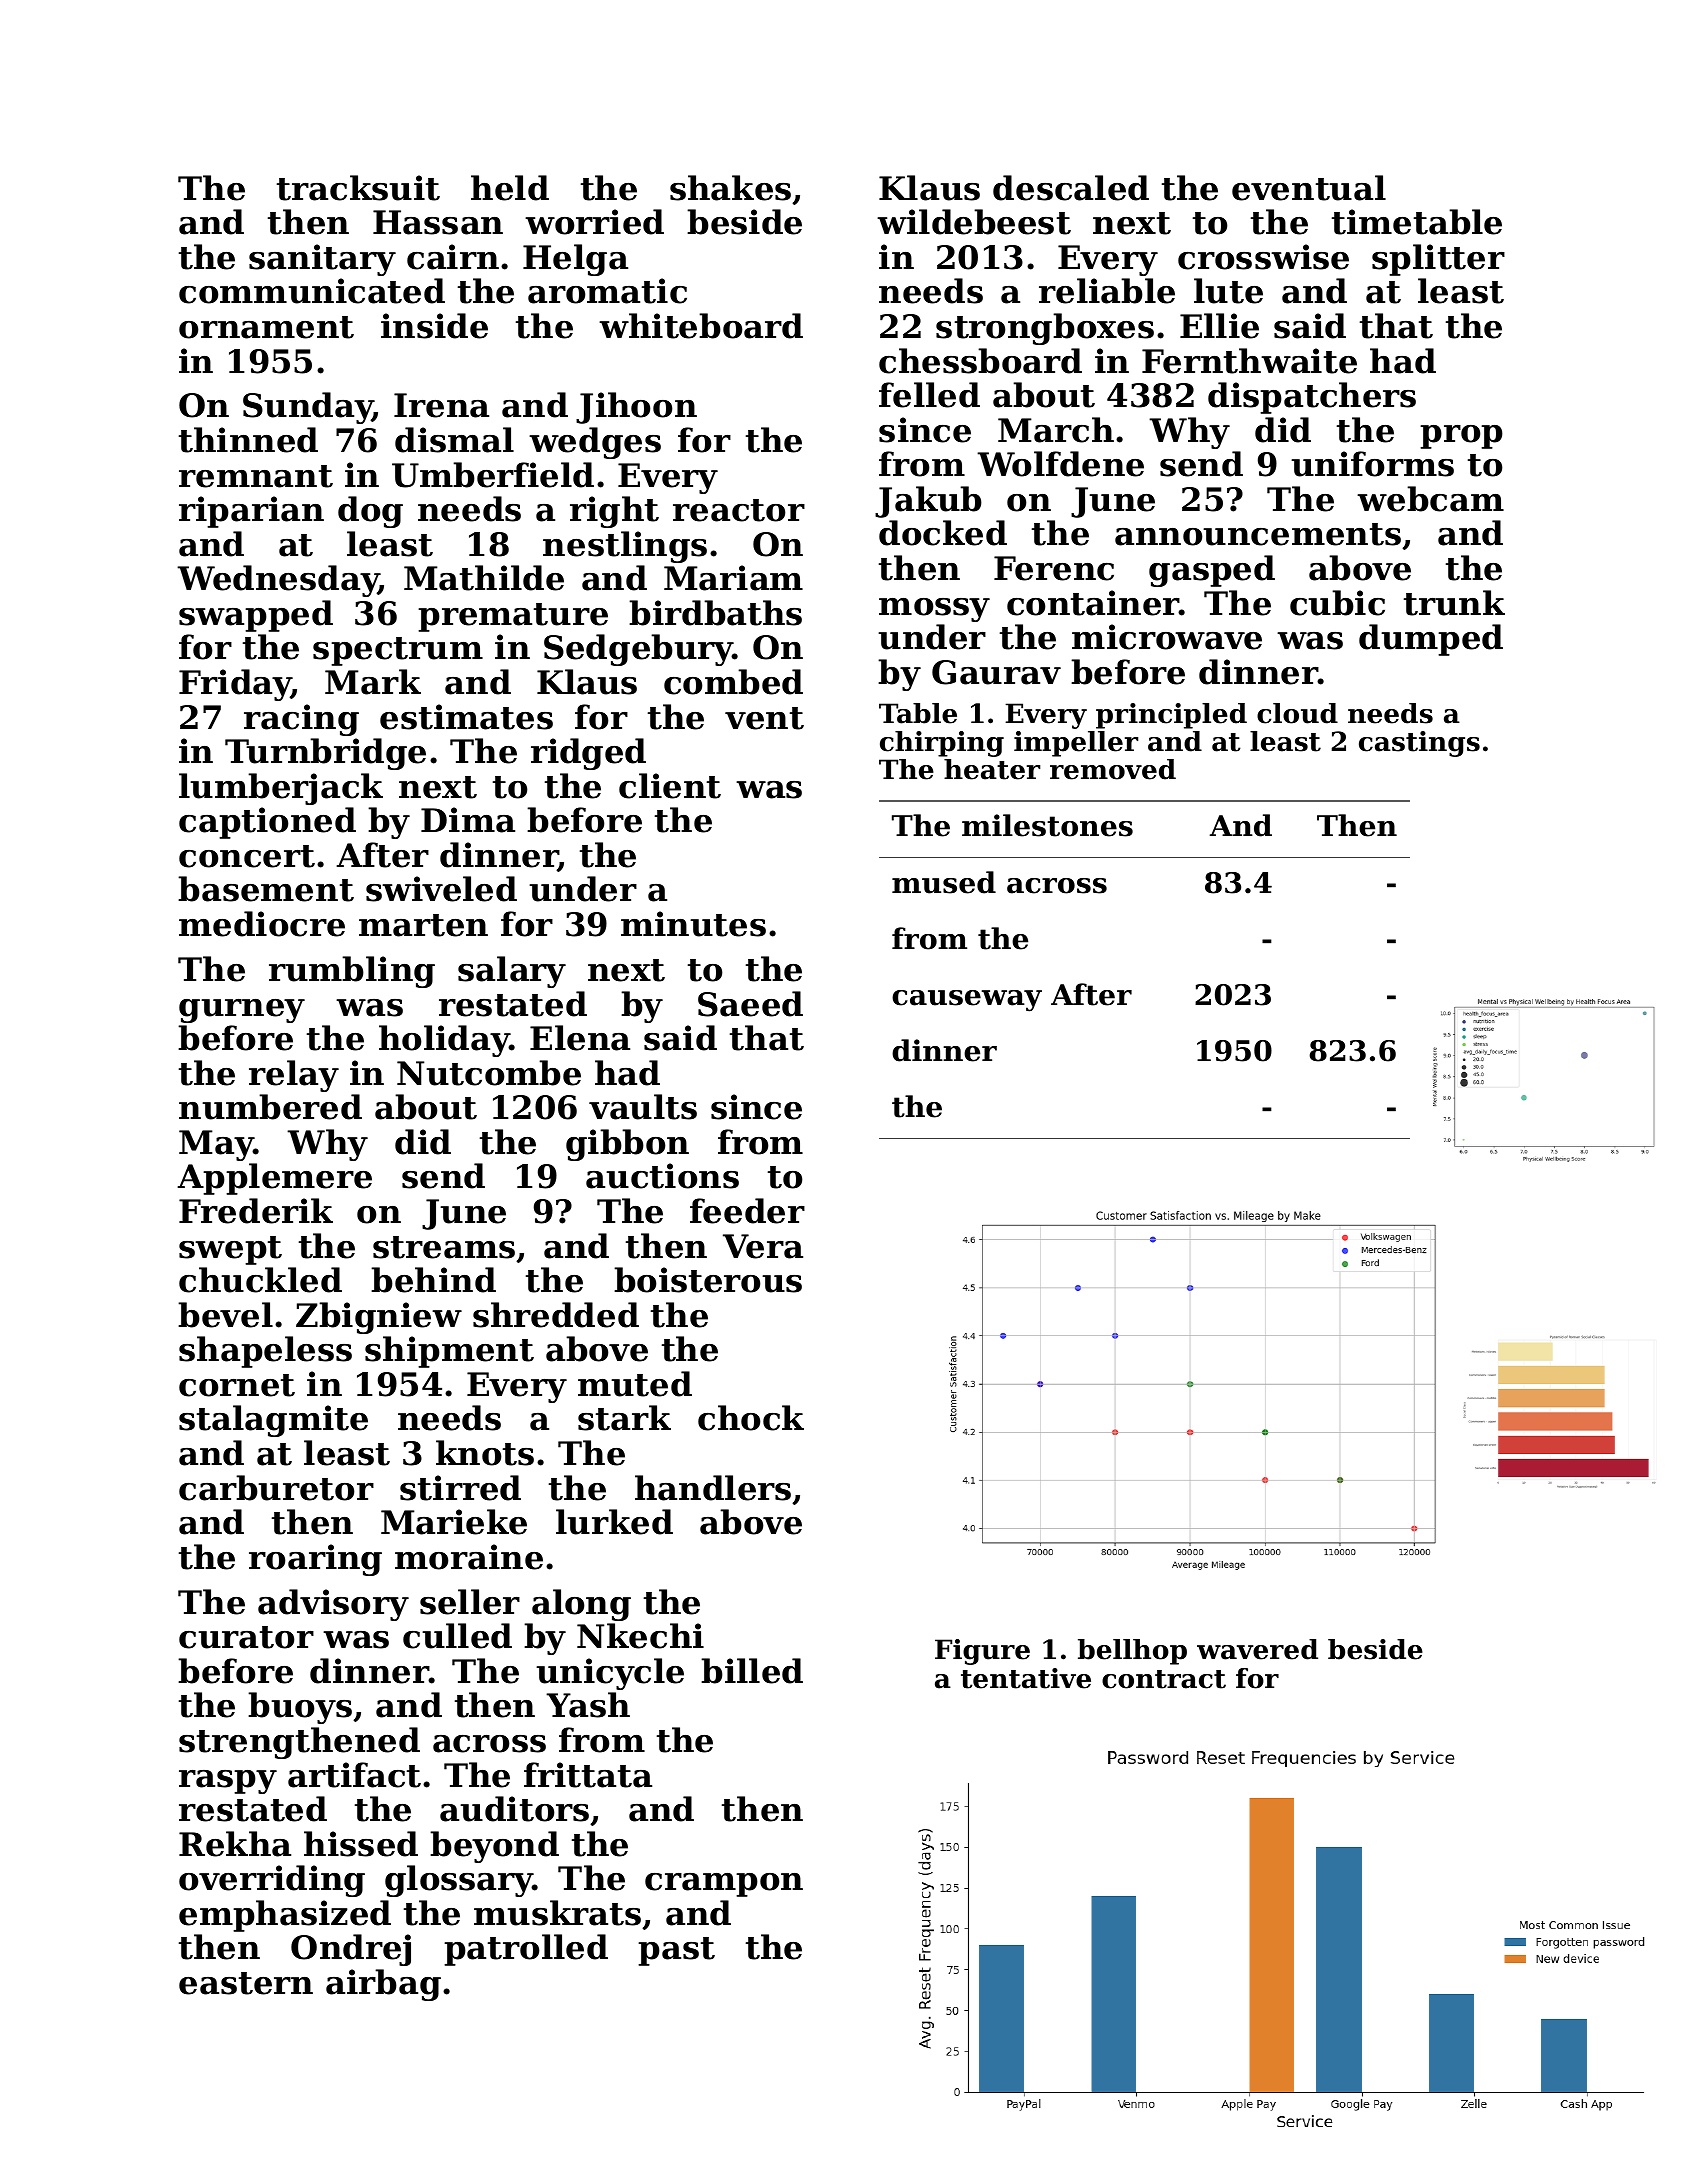 This screenshot has width=1683, height=2178. Describe the element at coordinates (730, 188) in the screenshot. I see `shakes` at that location.
